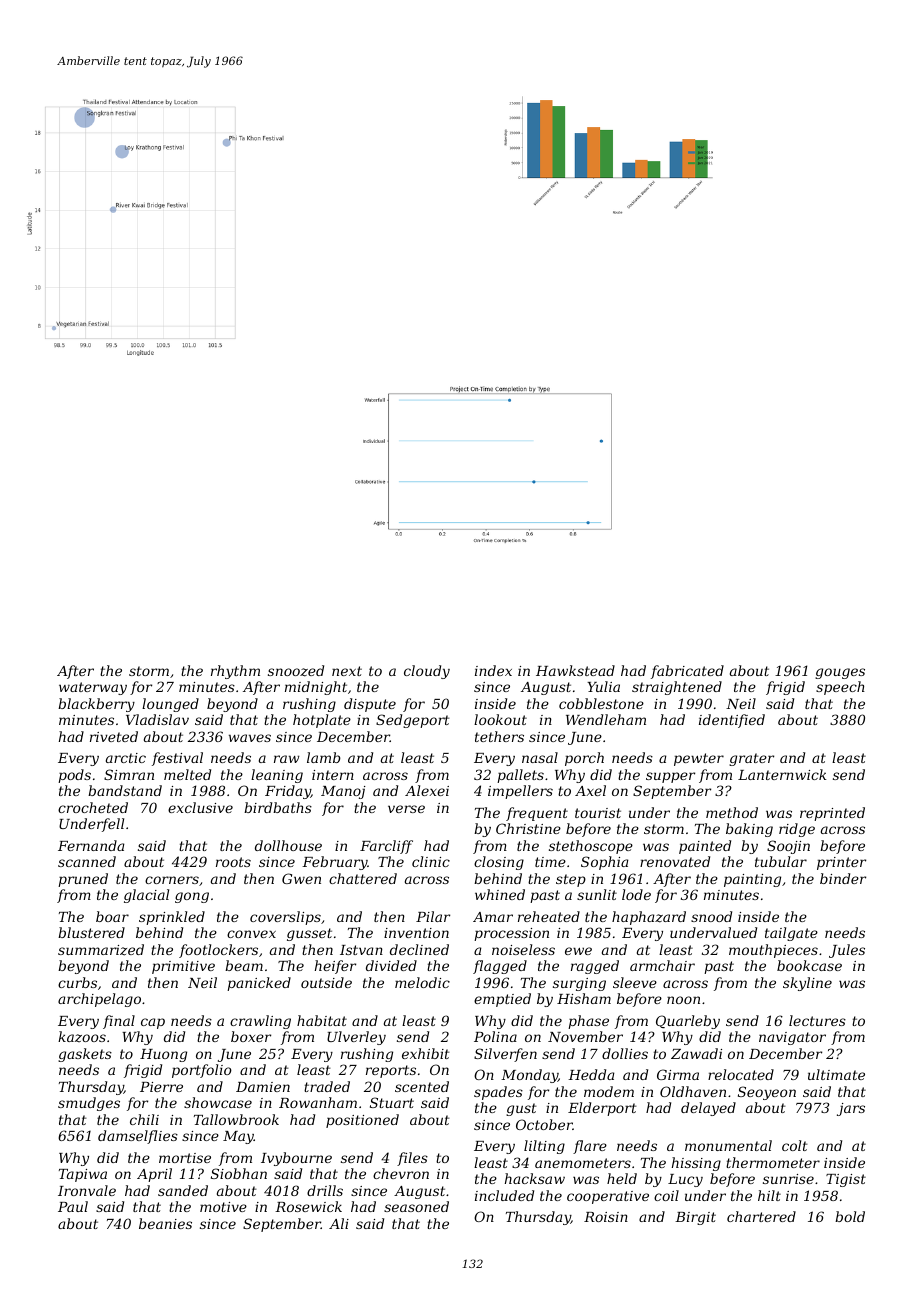 The image size is (924, 1308). What do you see at coordinates (170, 705) in the page?
I see `lounged` at bounding box center [170, 705].
